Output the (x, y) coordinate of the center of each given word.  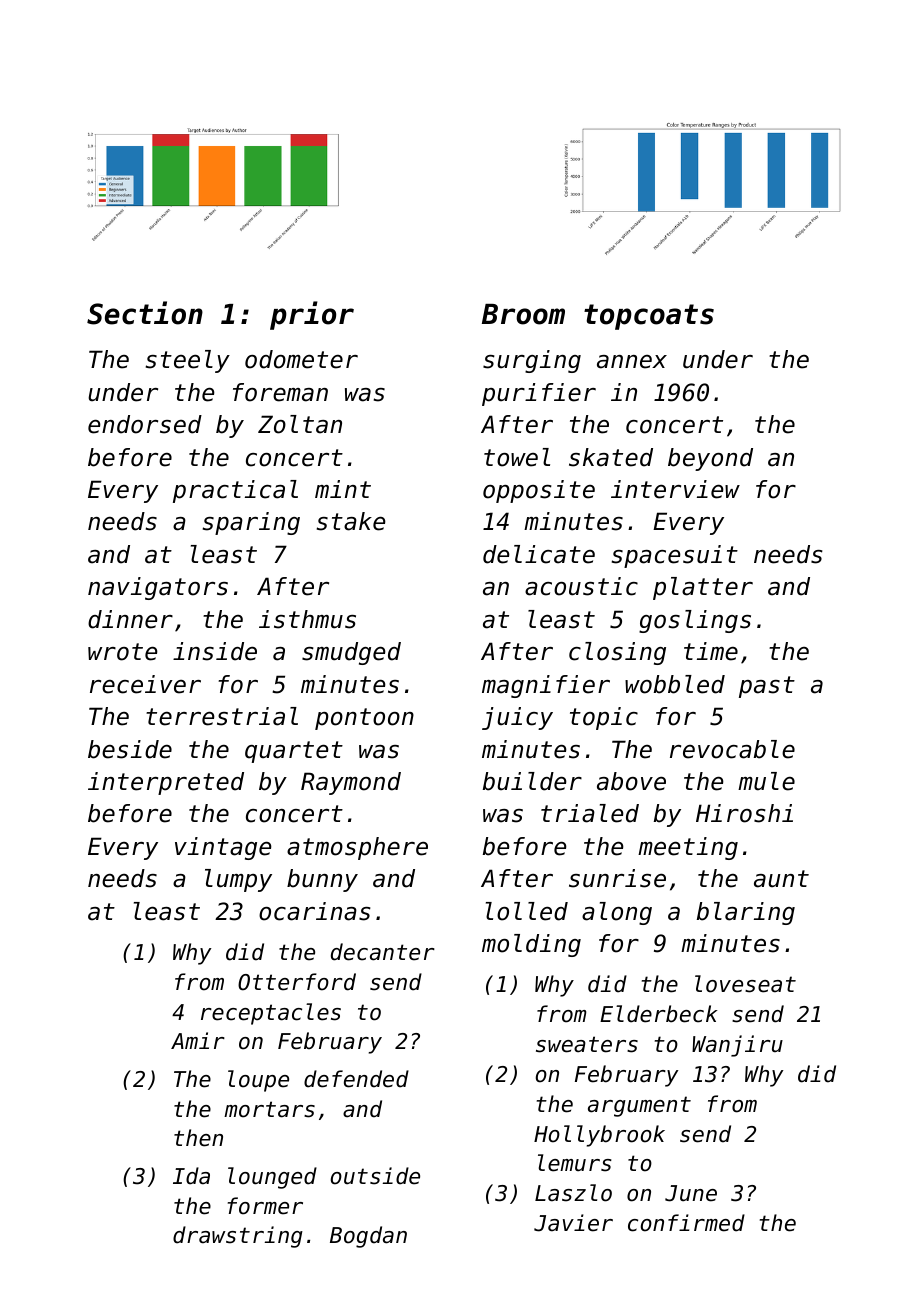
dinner (130, 619)
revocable (732, 749)
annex (632, 362)
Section (145, 313)
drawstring (238, 1237)
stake (351, 521)
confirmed (686, 1223)
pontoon (364, 719)
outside (375, 1176)
